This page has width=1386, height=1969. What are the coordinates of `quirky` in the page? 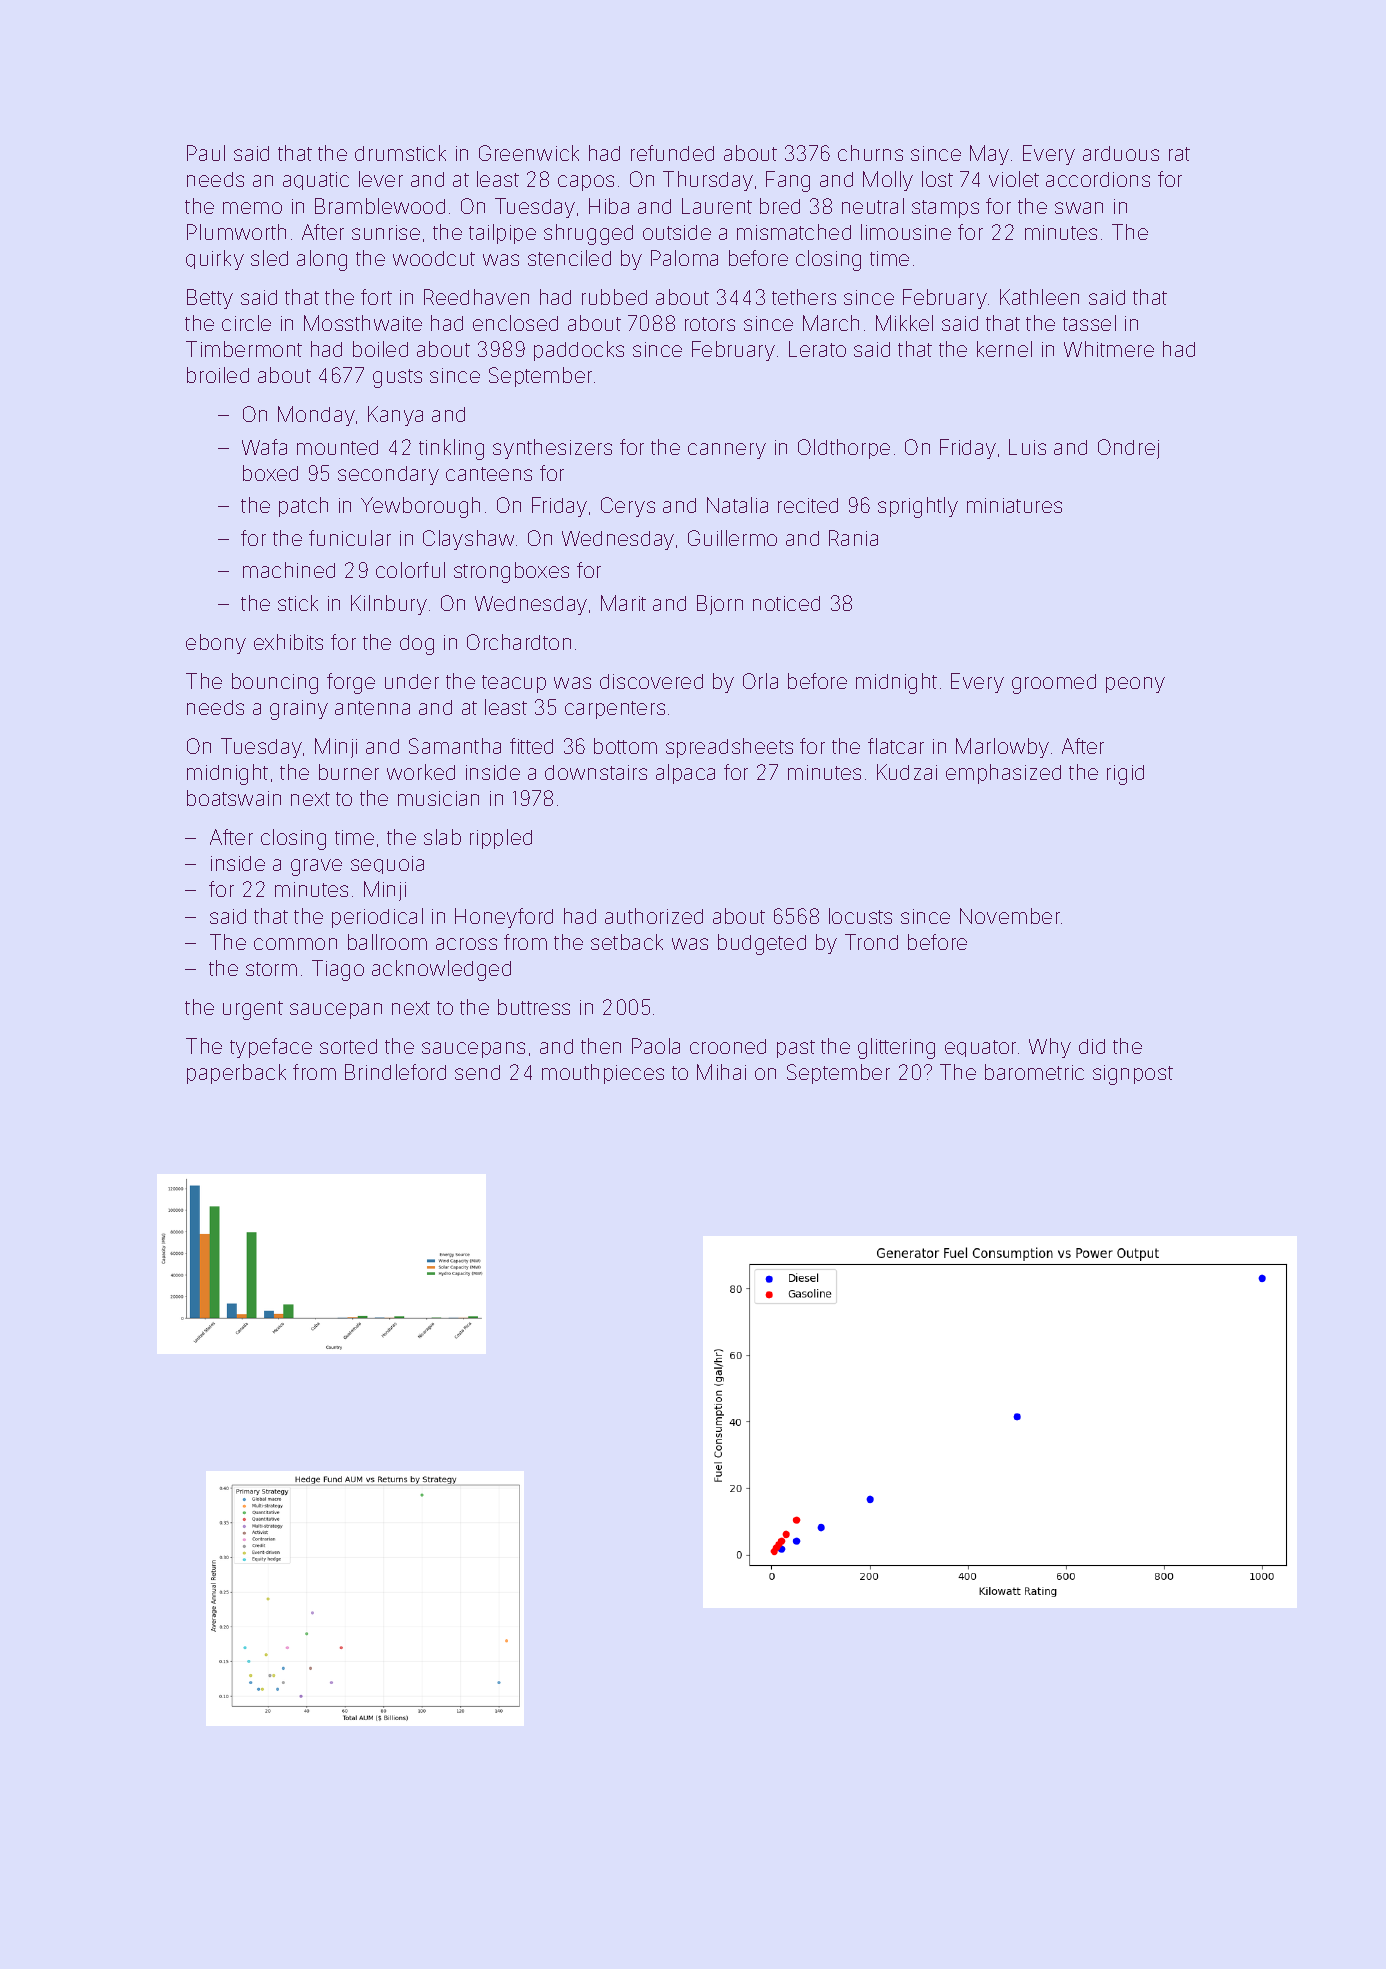 It's located at (215, 260).
